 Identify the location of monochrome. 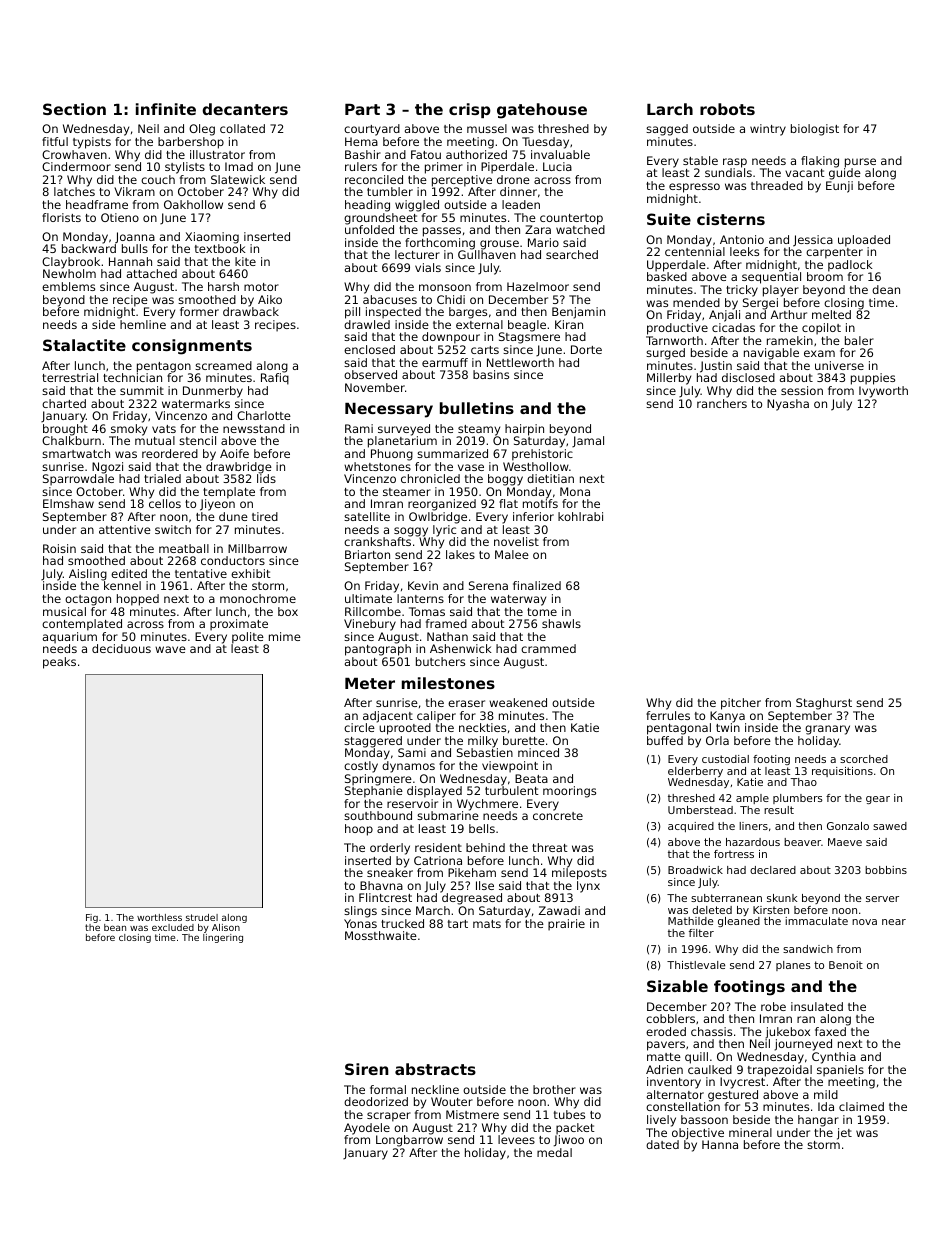
(258, 598).
